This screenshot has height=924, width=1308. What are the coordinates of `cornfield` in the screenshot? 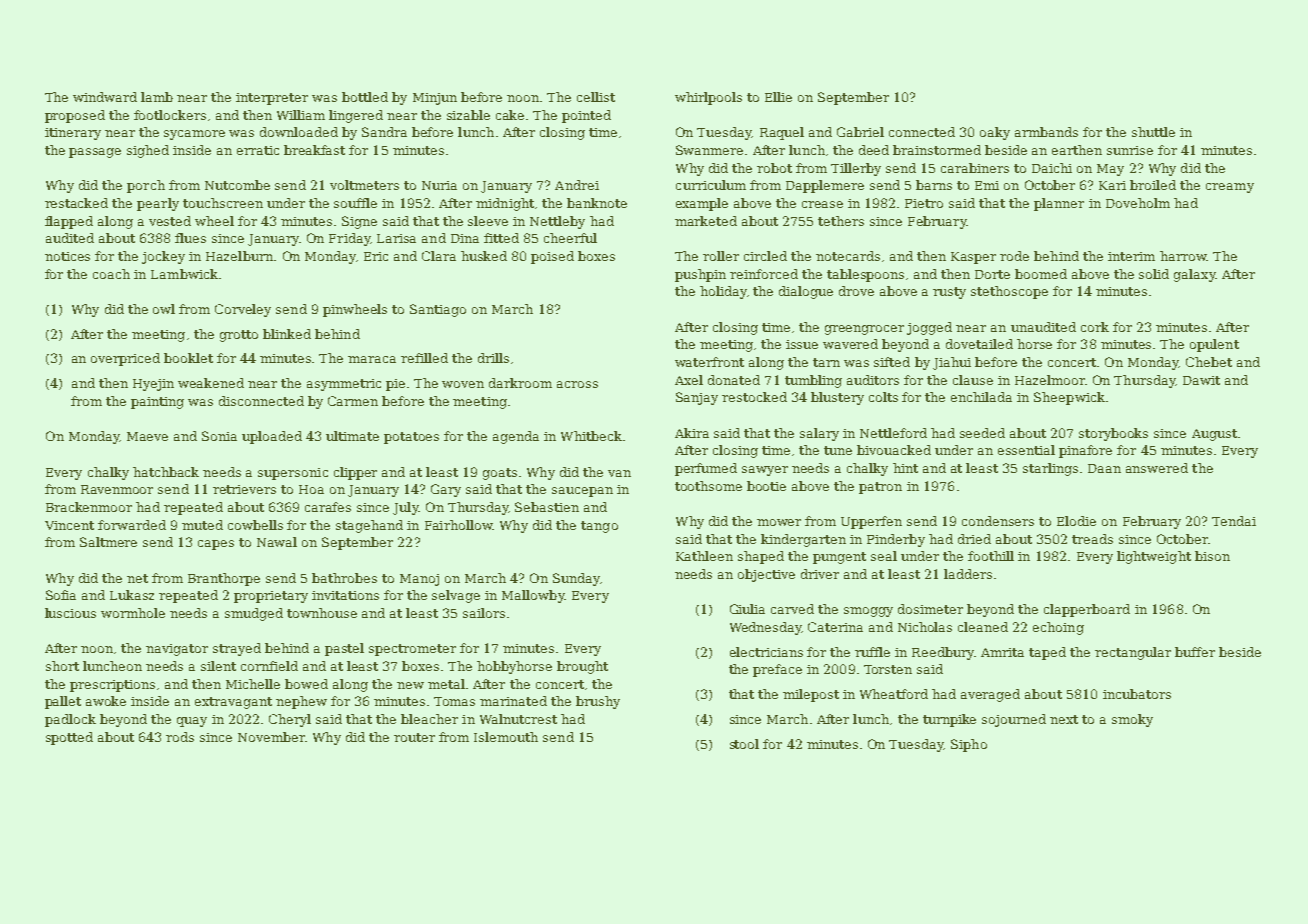 It's located at (269, 666).
